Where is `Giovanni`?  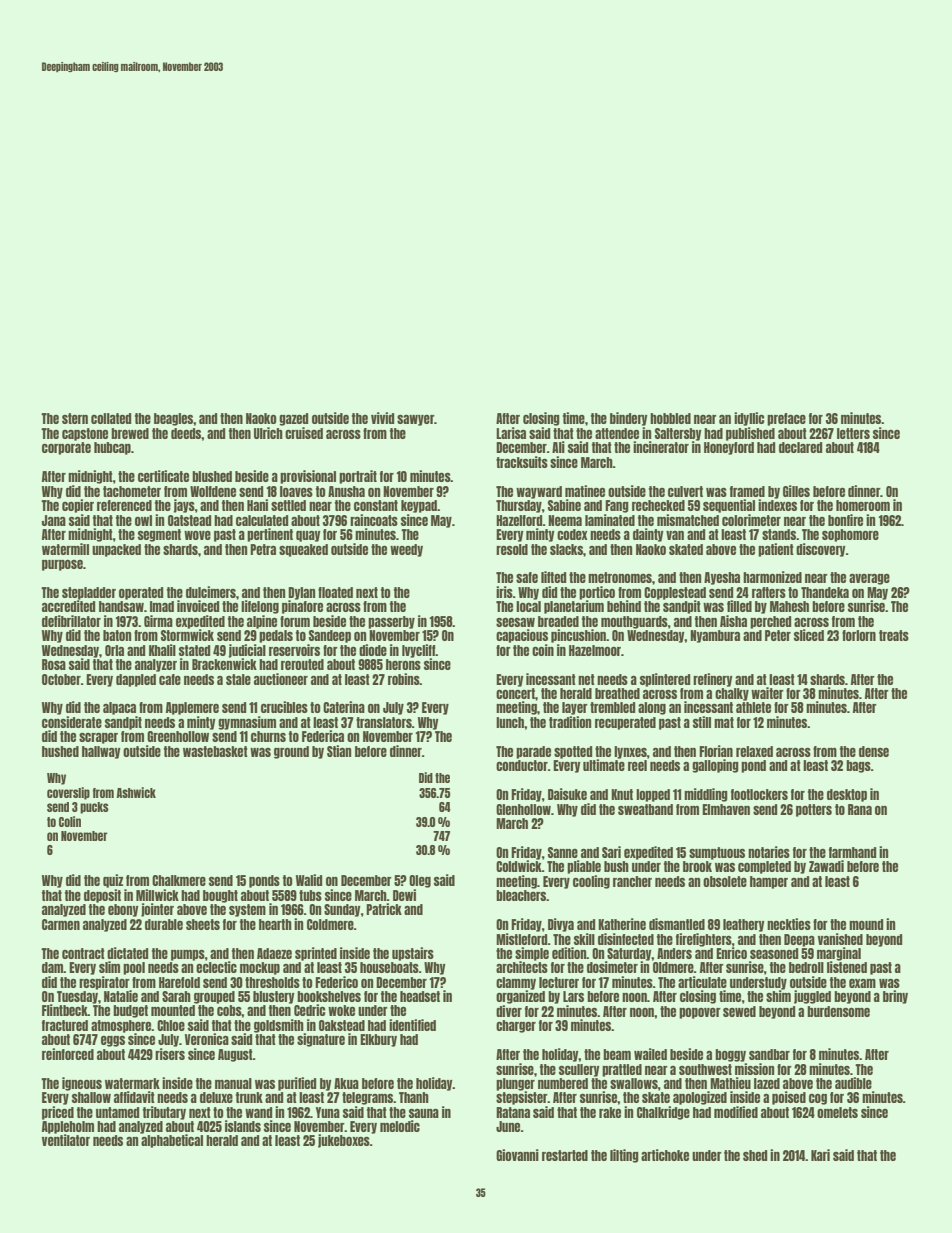 Giovanni is located at coordinates (517, 1155).
